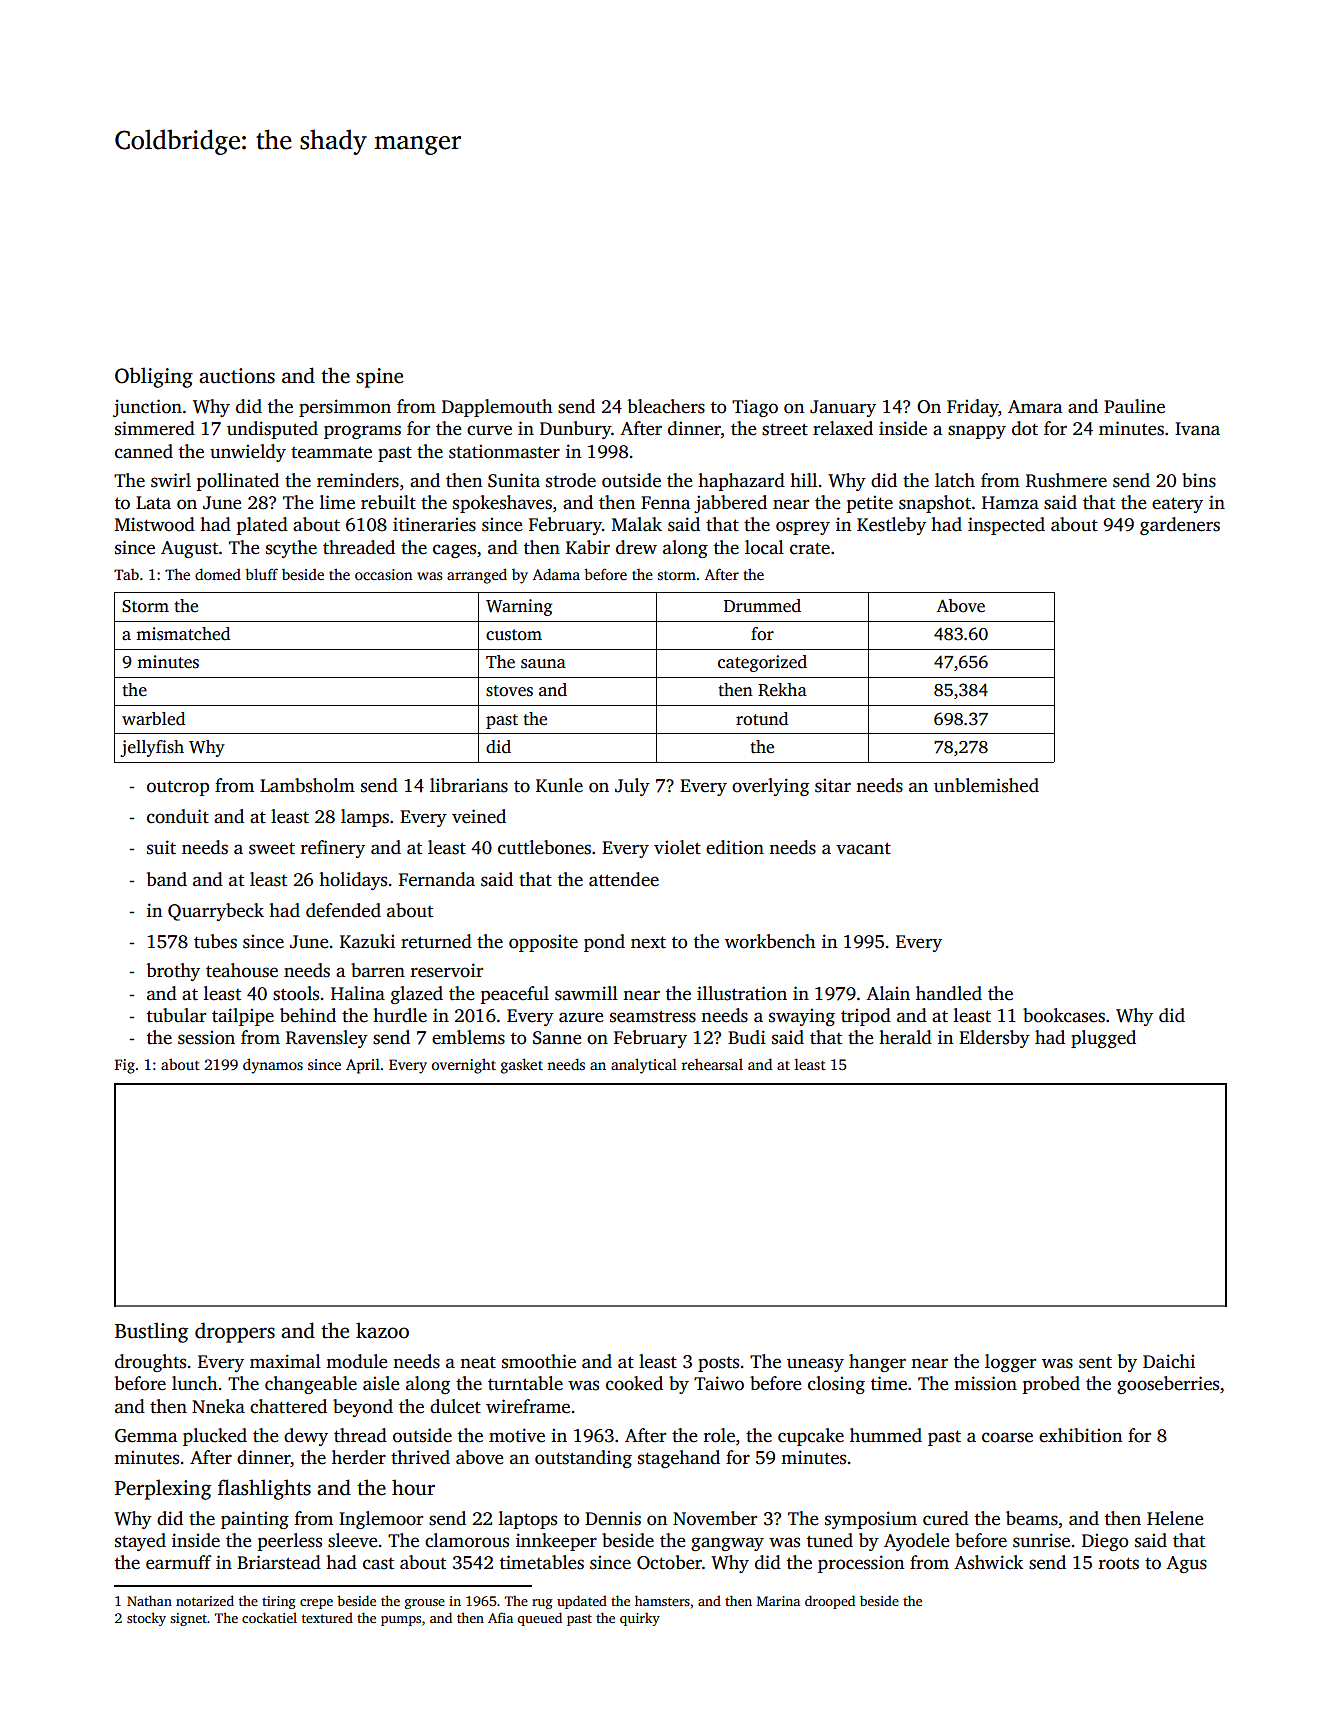 The height and width of the document is (1736, 1341). What do you see at coordinates (327, 1617) in the document?
I see `textured` at bounding box center [327, 1617].
